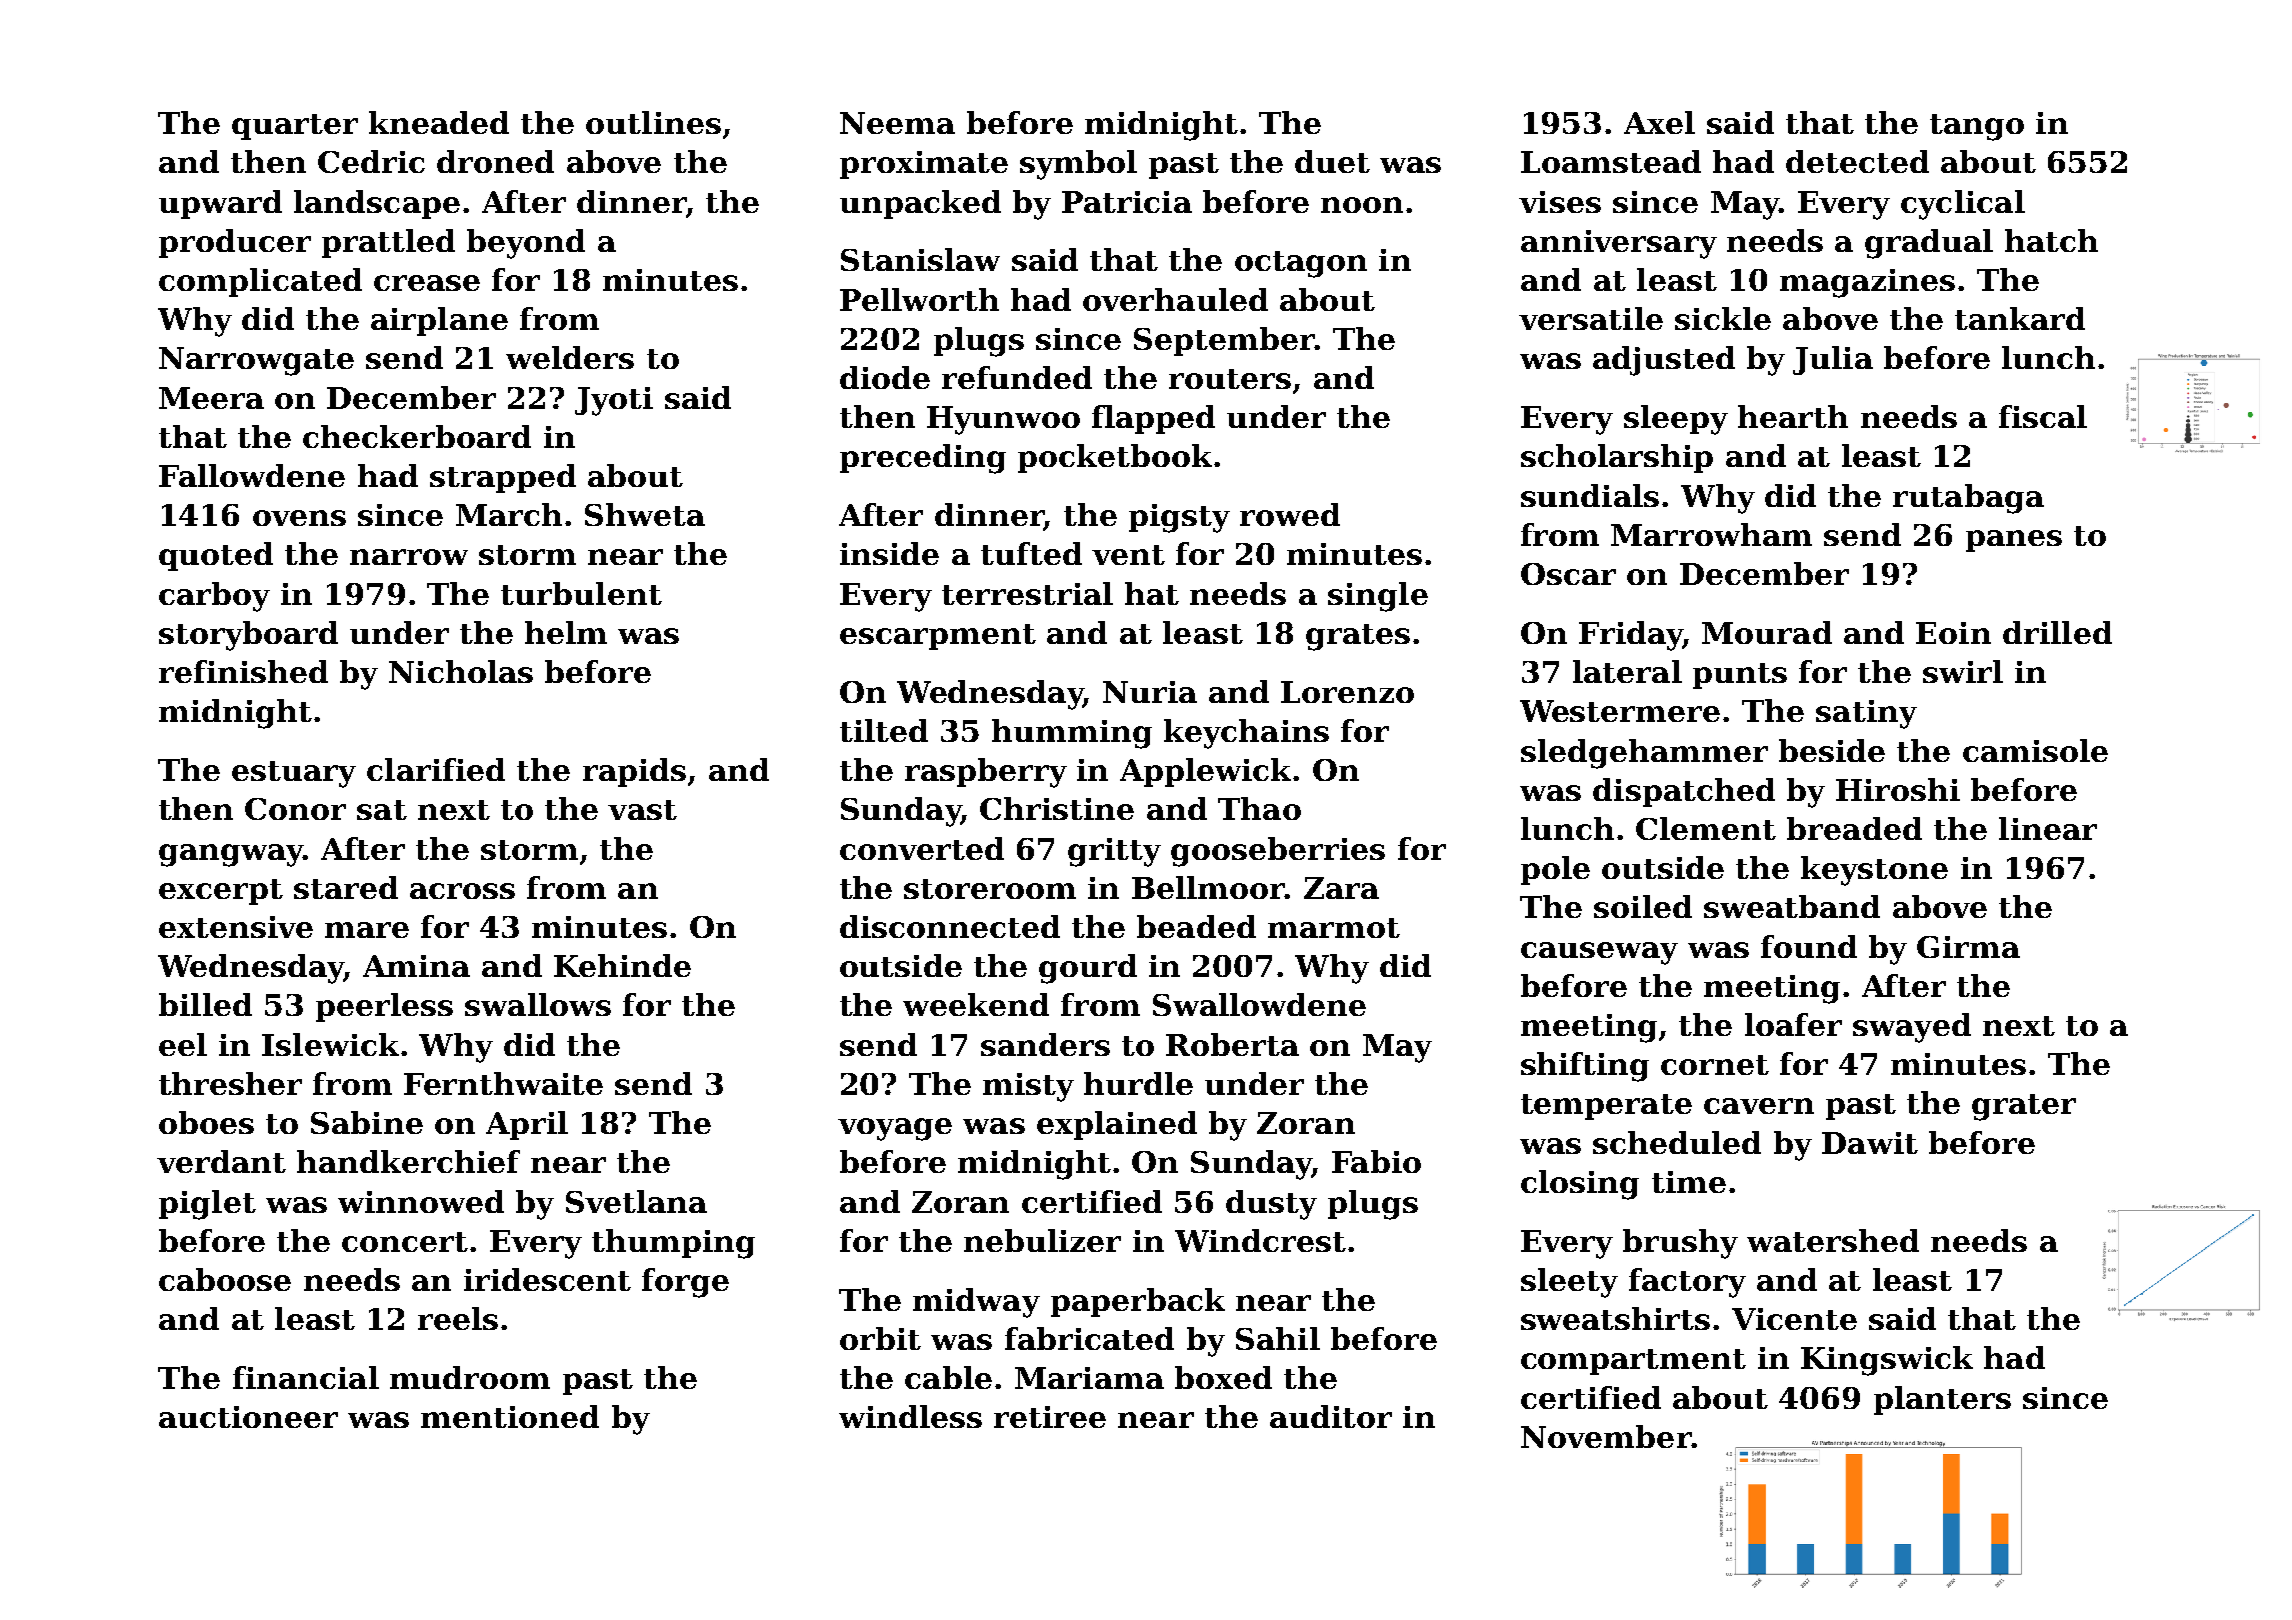  I want to click on camisole, so click(2035, 750).
